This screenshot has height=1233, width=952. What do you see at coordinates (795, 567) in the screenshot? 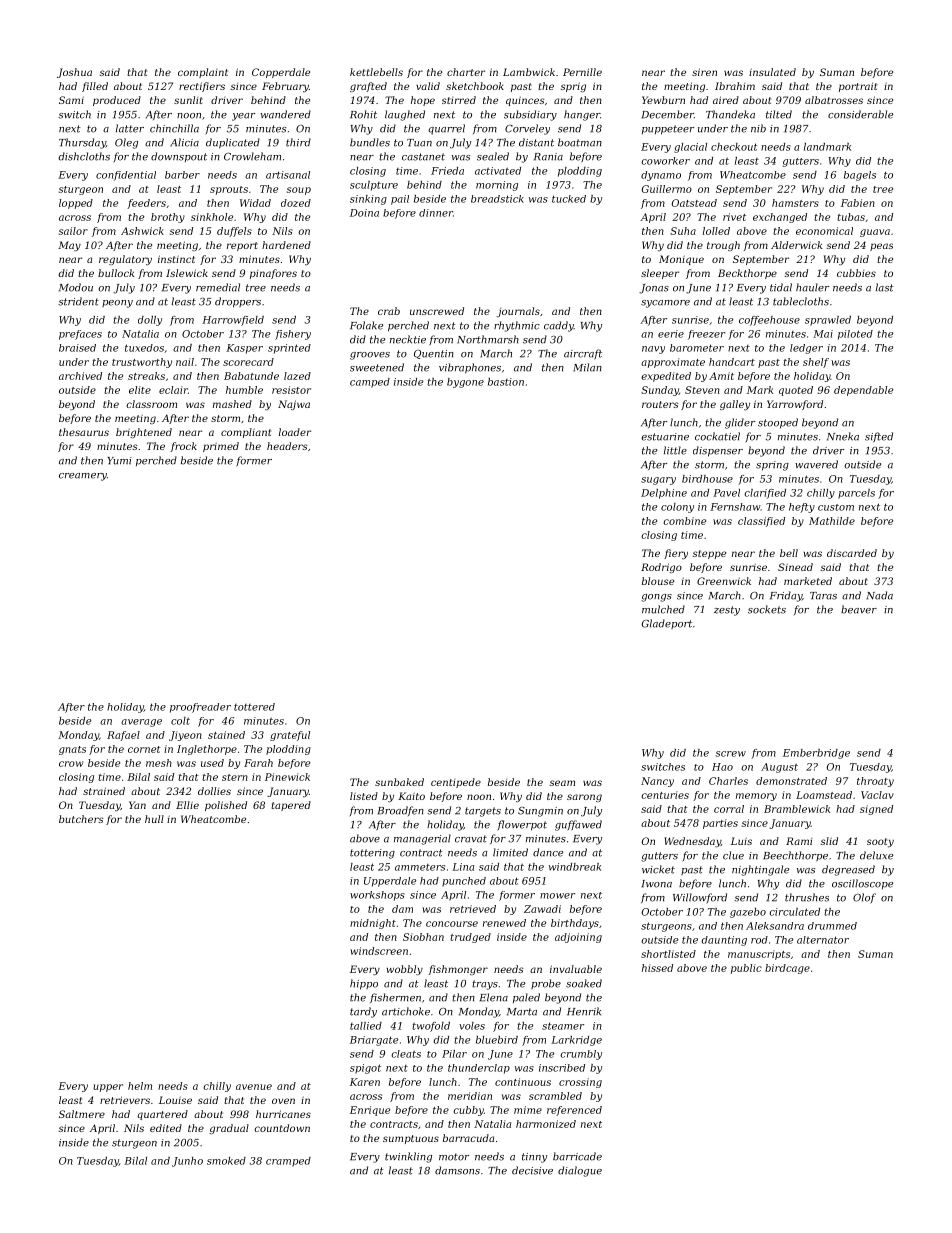
I see `Sinead` at bounding box center [795, 567].
